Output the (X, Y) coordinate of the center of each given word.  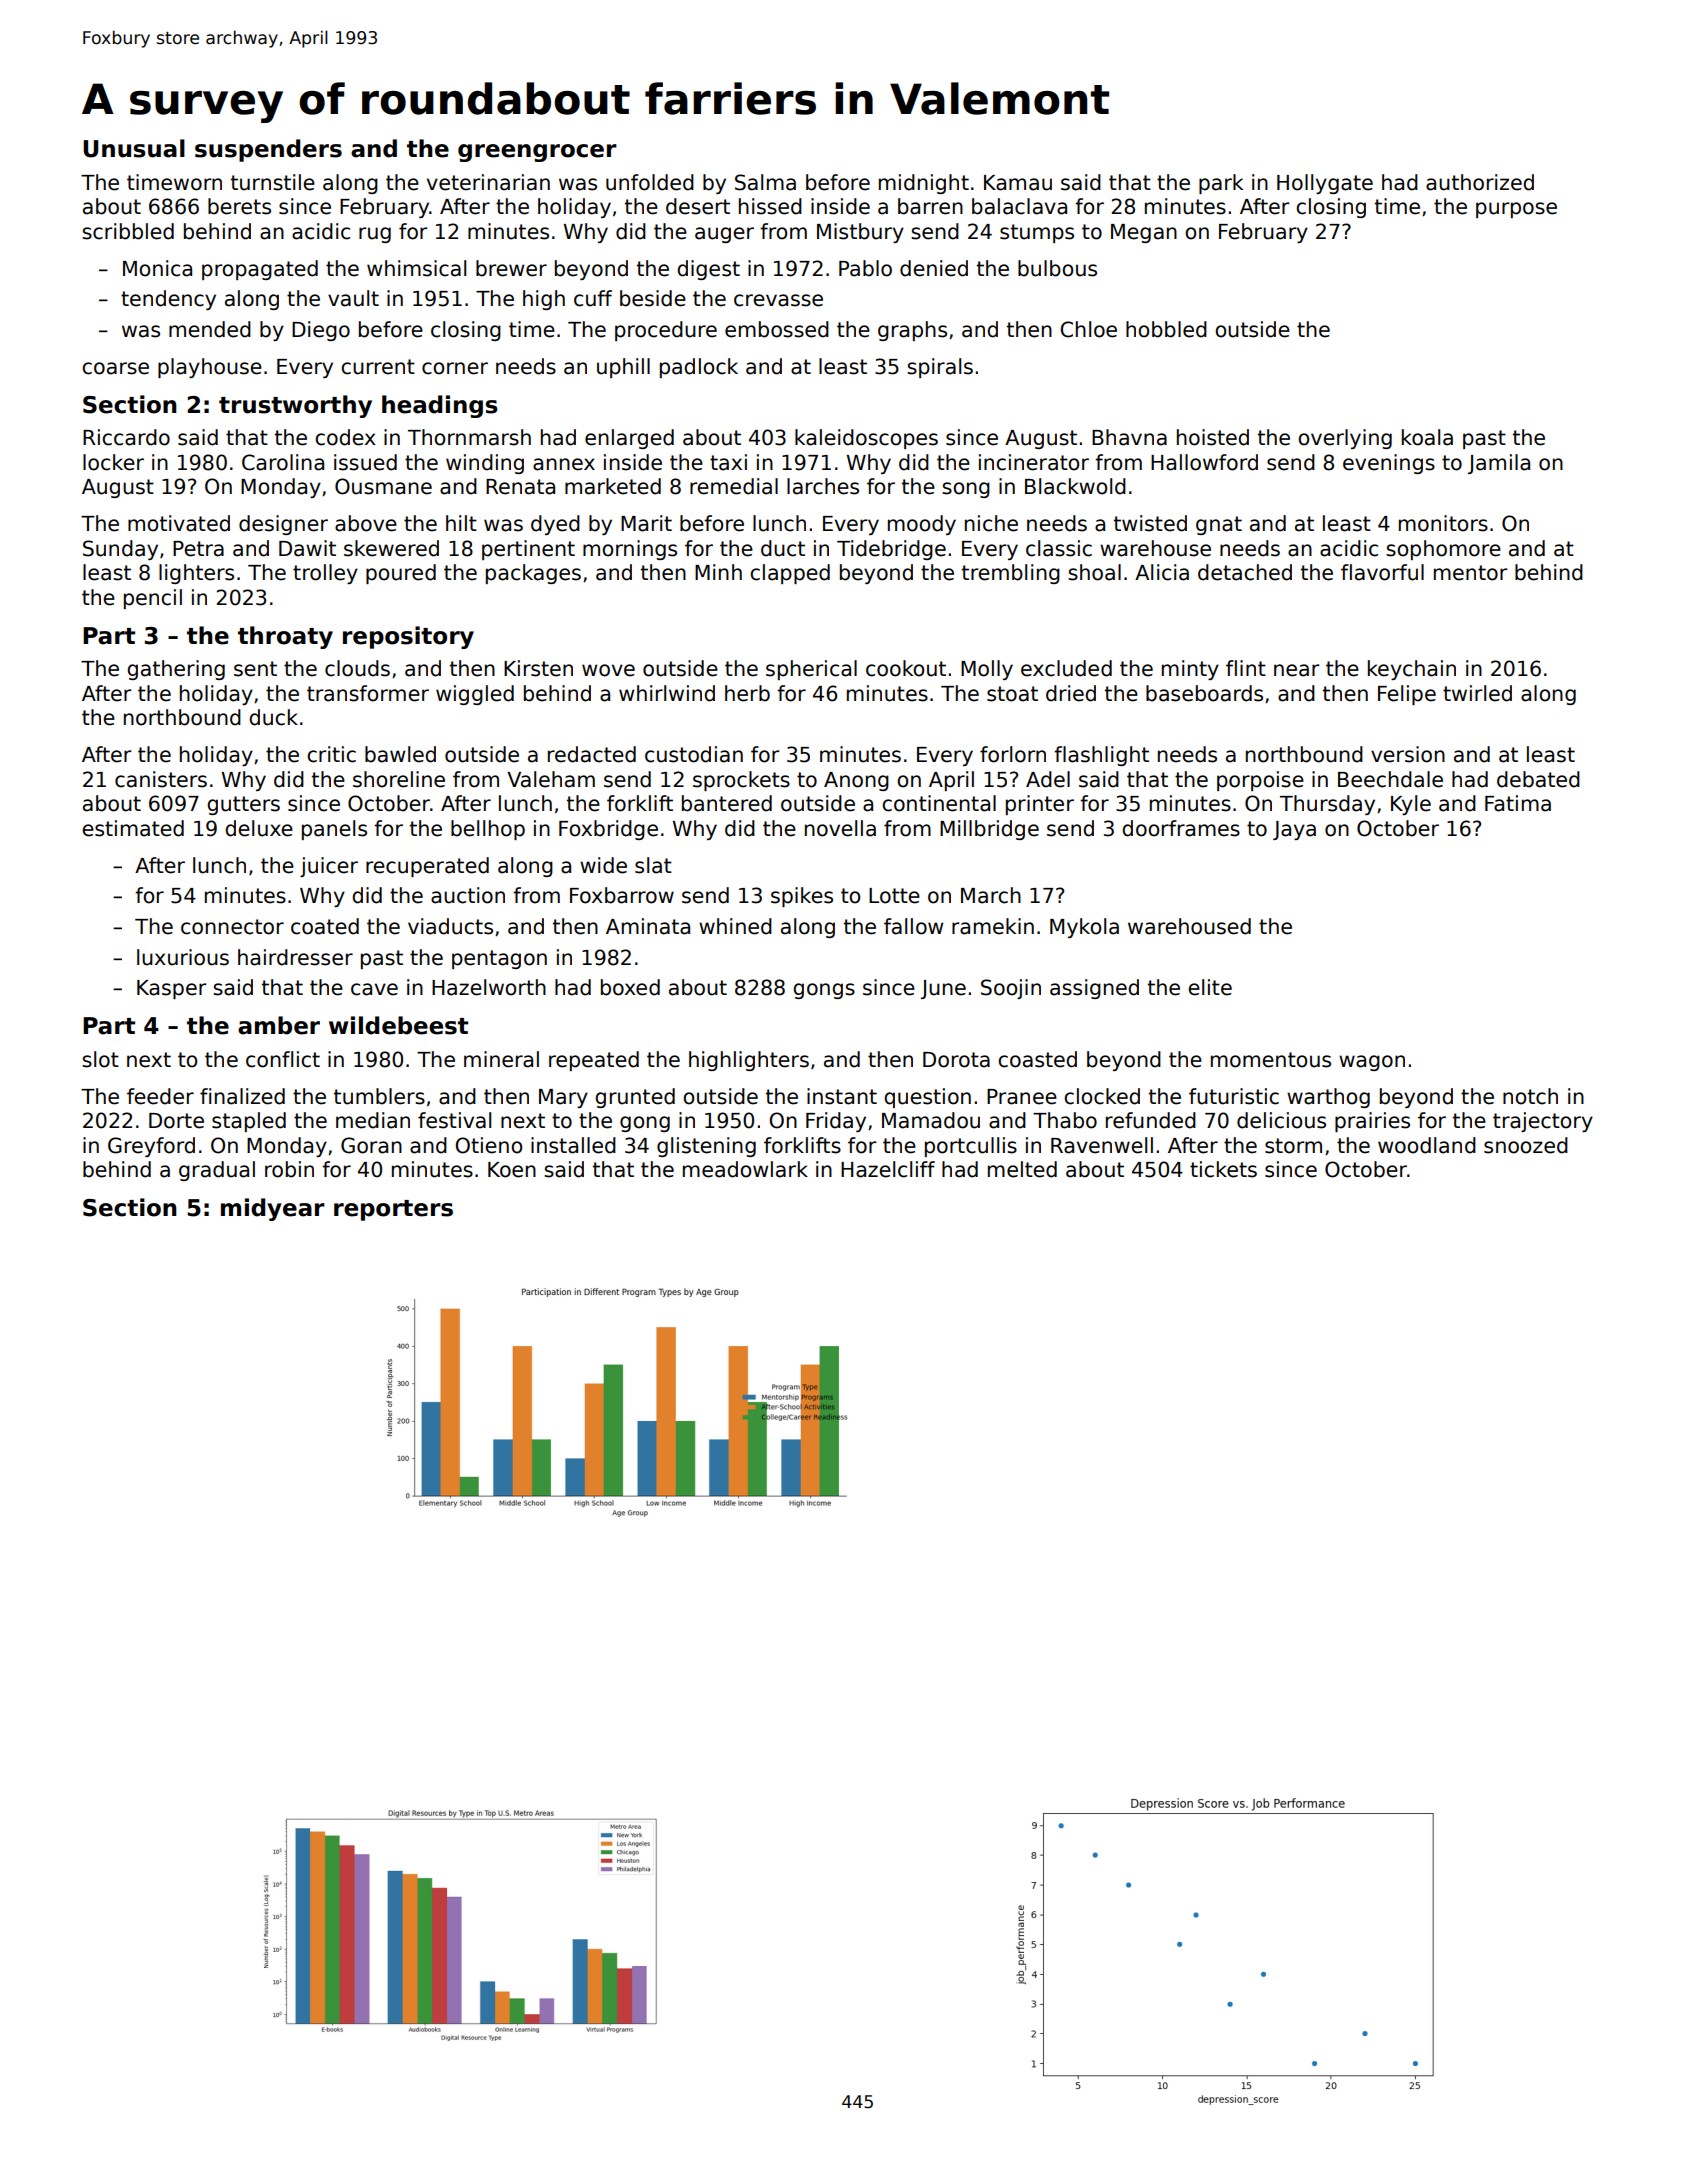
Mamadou (931, 1120)
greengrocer (537, 153)
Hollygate (1325, 184)
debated (1538, 779)
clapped (790, 574)
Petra (198, 549)
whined (735, 926)
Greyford (151, 1147)
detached (1245, 572)
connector (232, 927)
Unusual (134, 148)
